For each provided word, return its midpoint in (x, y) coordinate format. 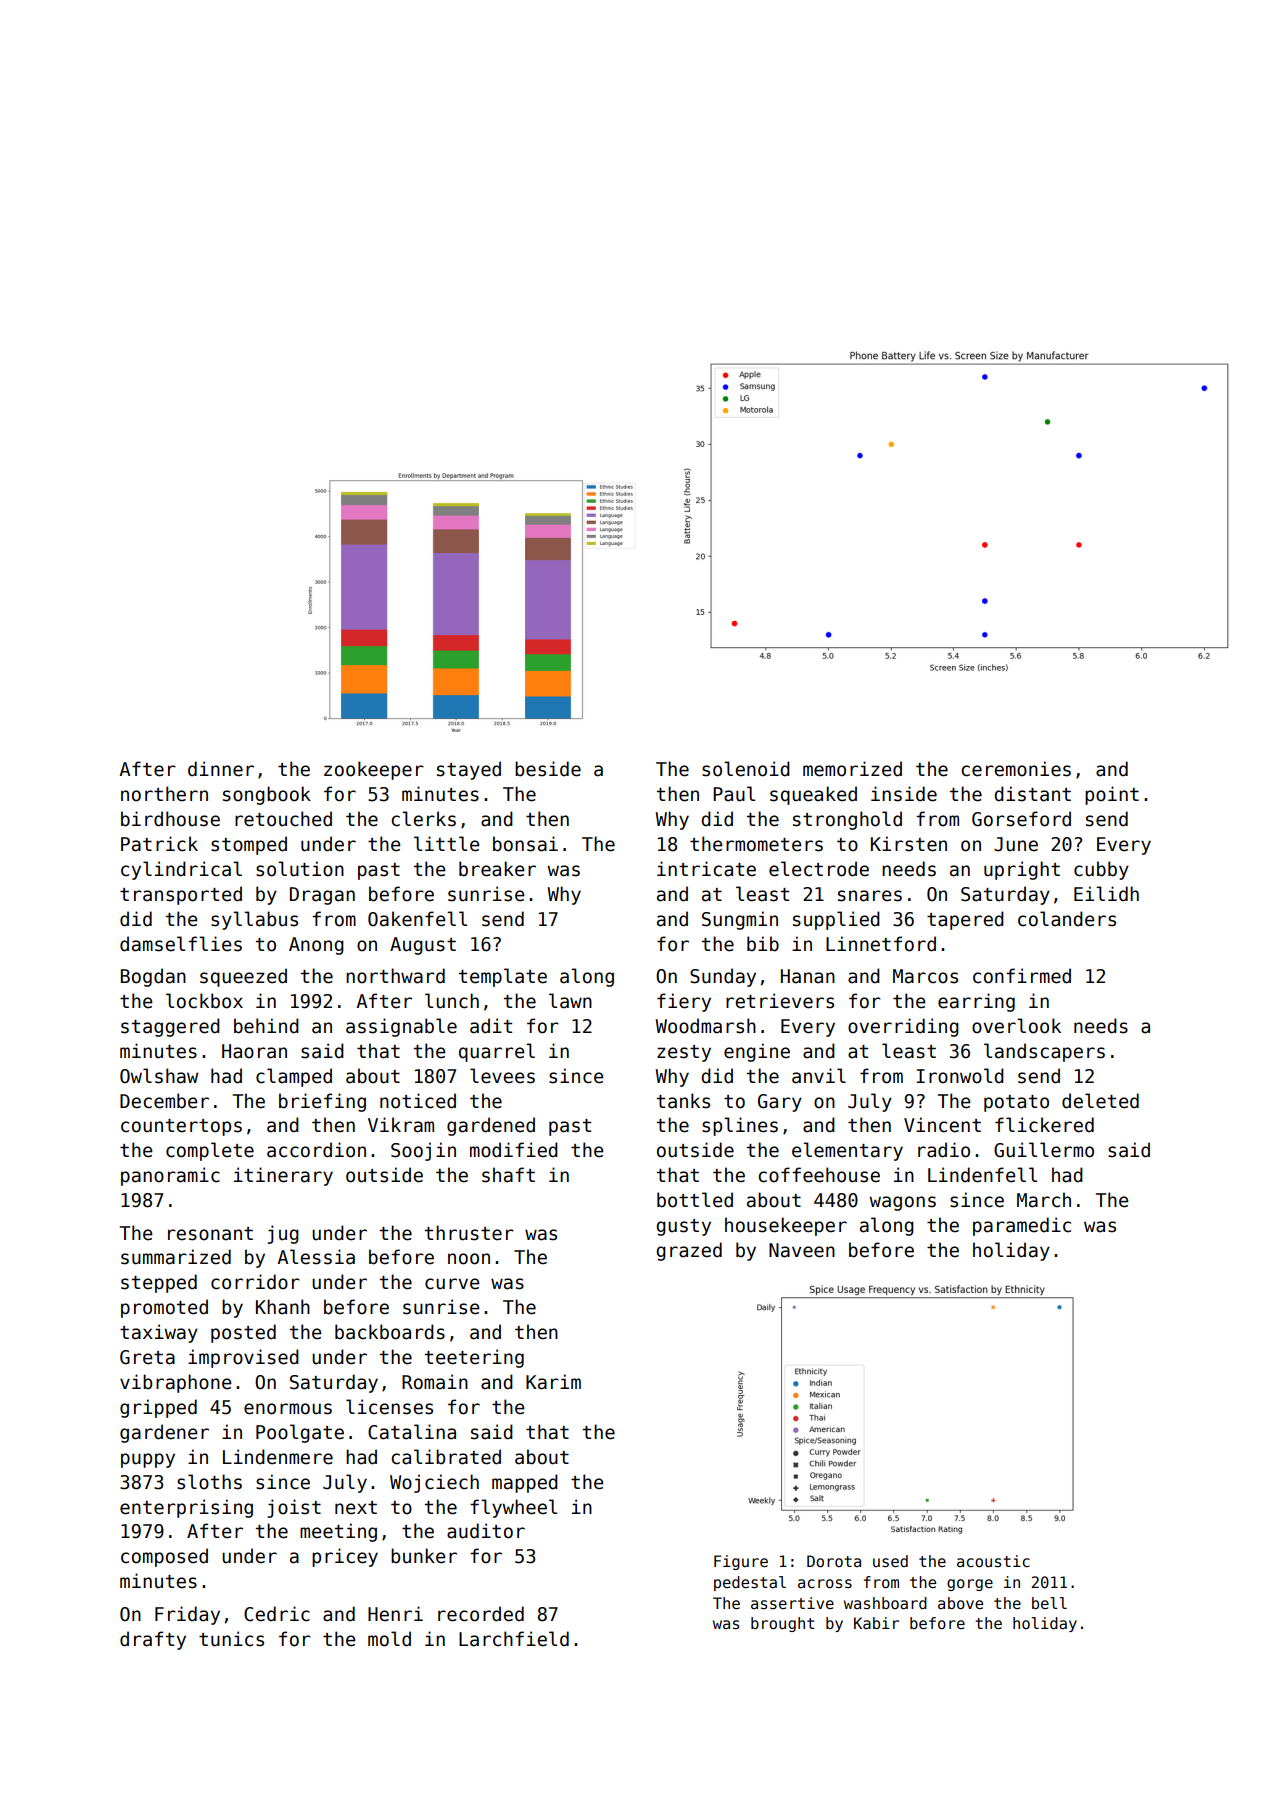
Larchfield (514, 1639)
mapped (525, 1483)
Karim (553, 1382)
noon (469, 1259)
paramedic (1022, 1226)
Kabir (876, 1623)
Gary (780, 1103)
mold (389, 1639)
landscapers (1044, 1052)
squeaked (813, 795)
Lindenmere (278, 1457)
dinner (221, 769)
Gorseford (1021, 819)
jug (283, 1234)
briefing (322, 1102)
